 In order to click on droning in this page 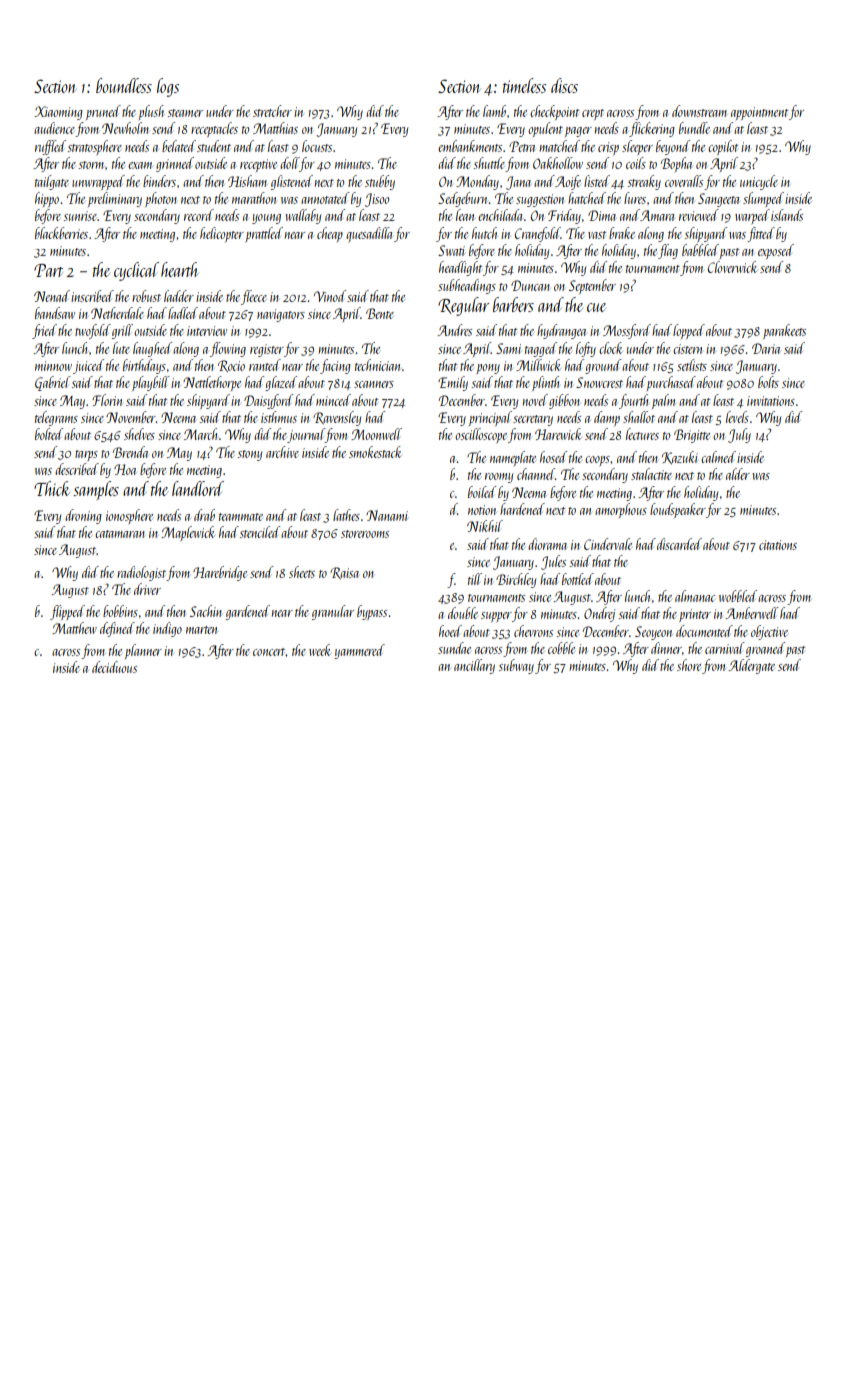, I will do `click(83, 516)`.
